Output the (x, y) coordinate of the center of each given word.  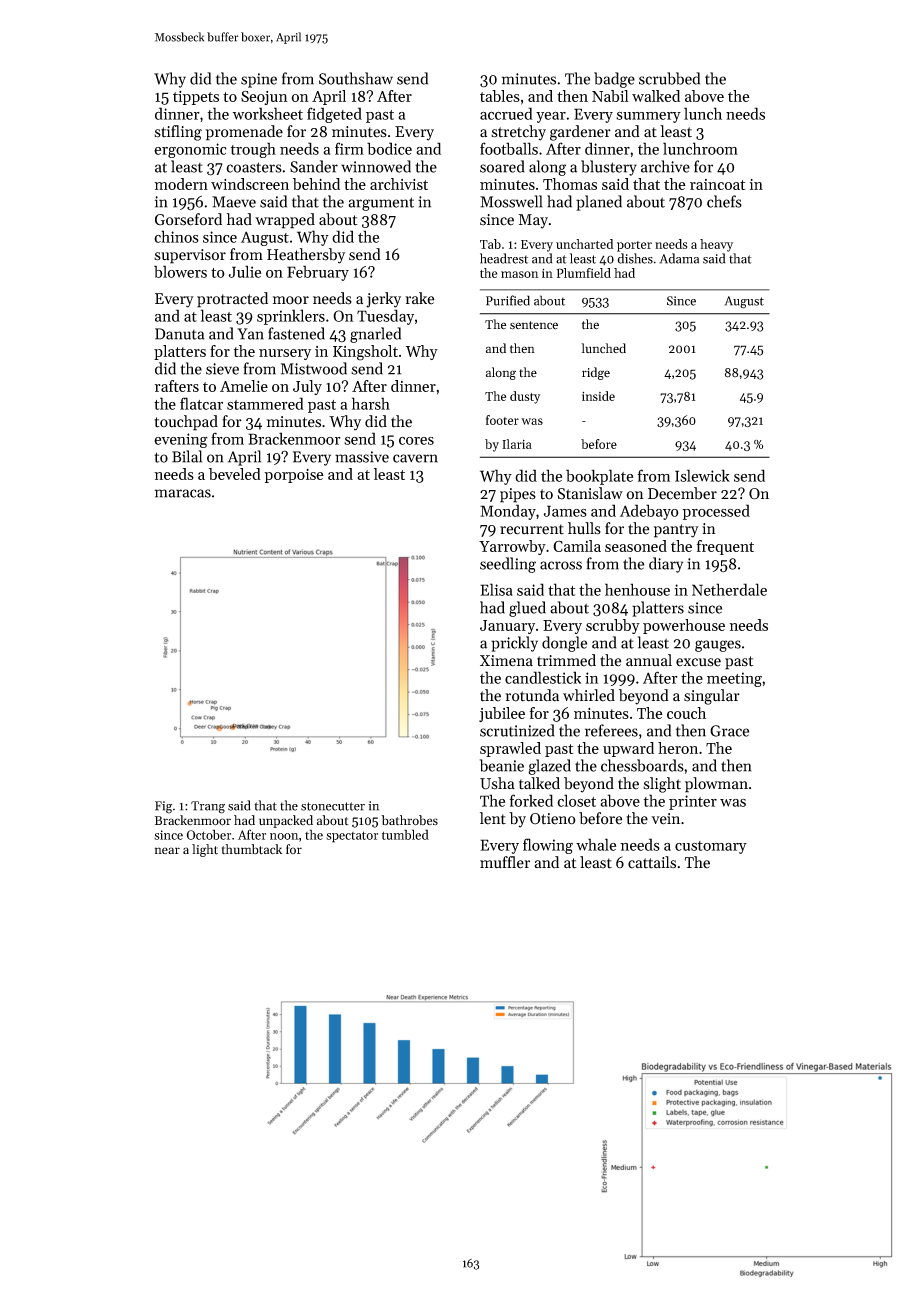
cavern (415, 458)
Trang (208, 807)
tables (500, 96)
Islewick (702, 475)
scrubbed (669, 78)
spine (259, 80)
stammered (265, 403)
